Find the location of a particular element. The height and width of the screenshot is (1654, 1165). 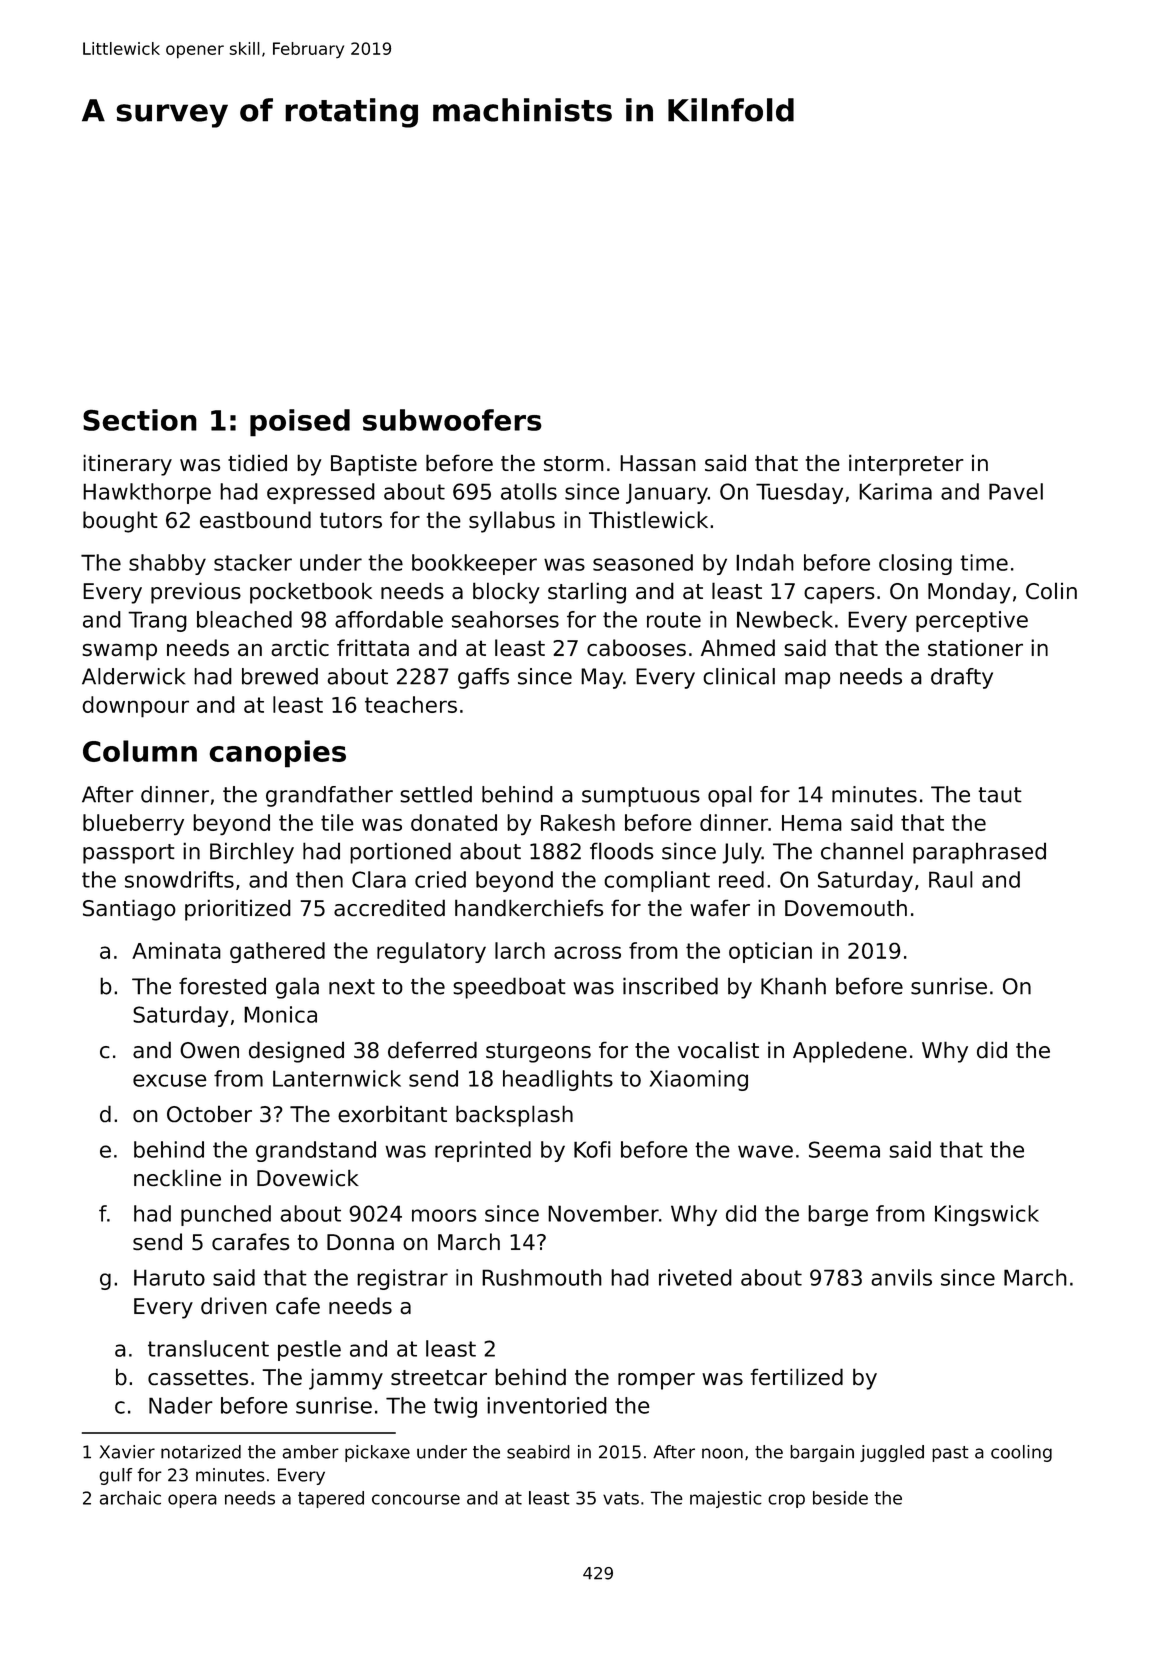

Raul is located at coordinates (951, 879).
